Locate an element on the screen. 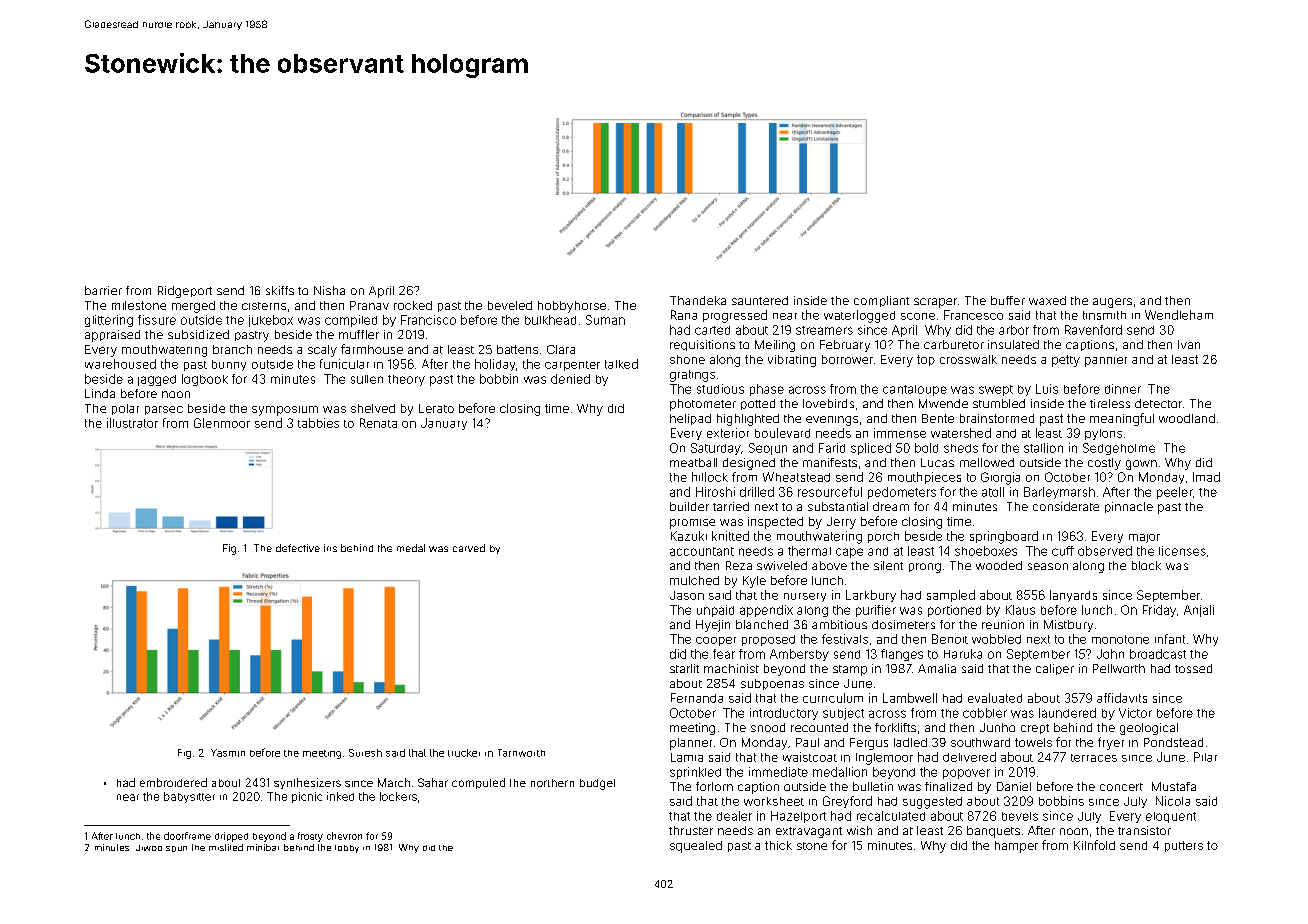 The width and height of the screenshot is (1308, 924). Renata is located at coordinates (378, 423).
